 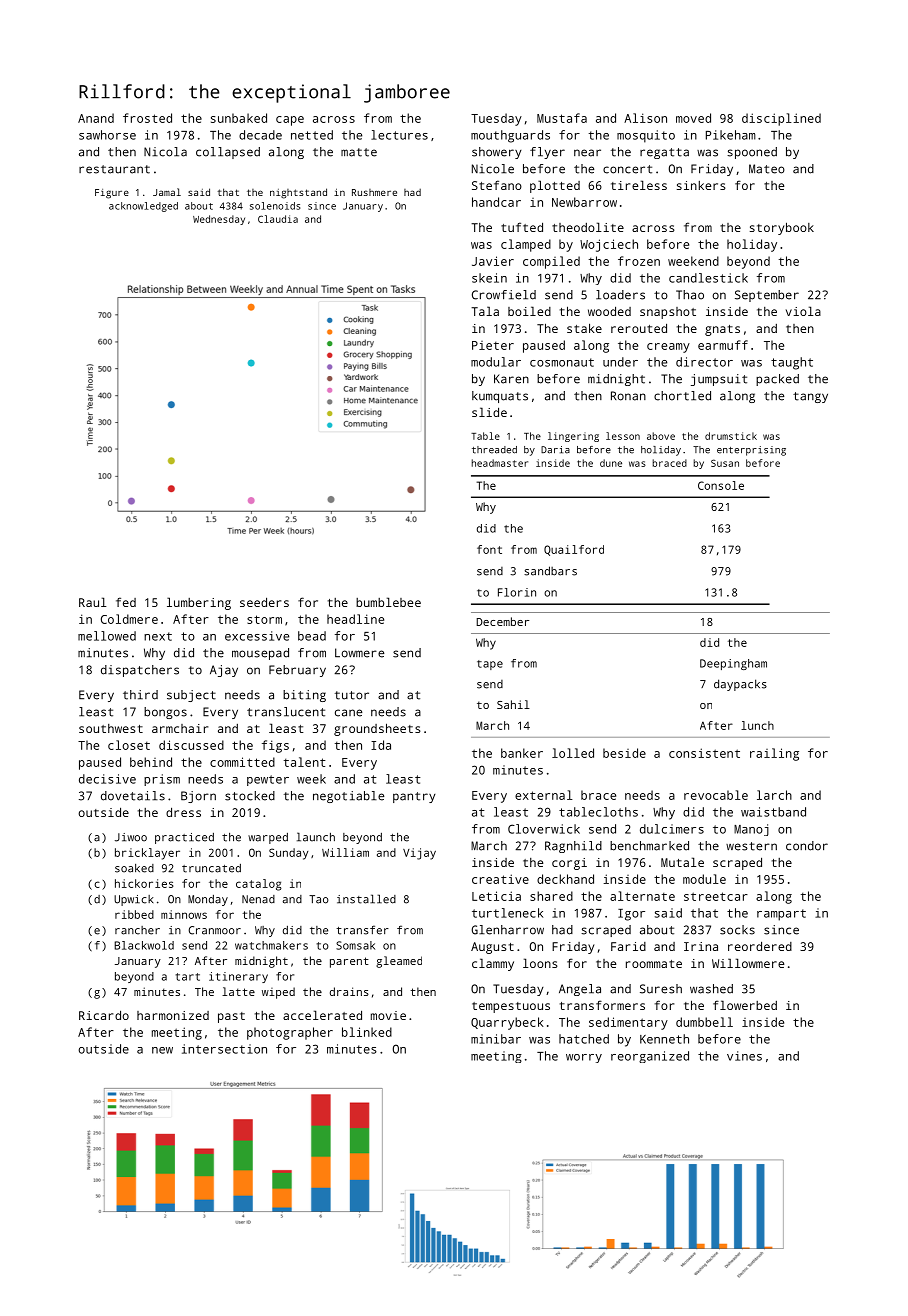 What do you see at coordinates (104, 1015) in the page?
I see `Ricardo` at bounding box center [104, 1015].
